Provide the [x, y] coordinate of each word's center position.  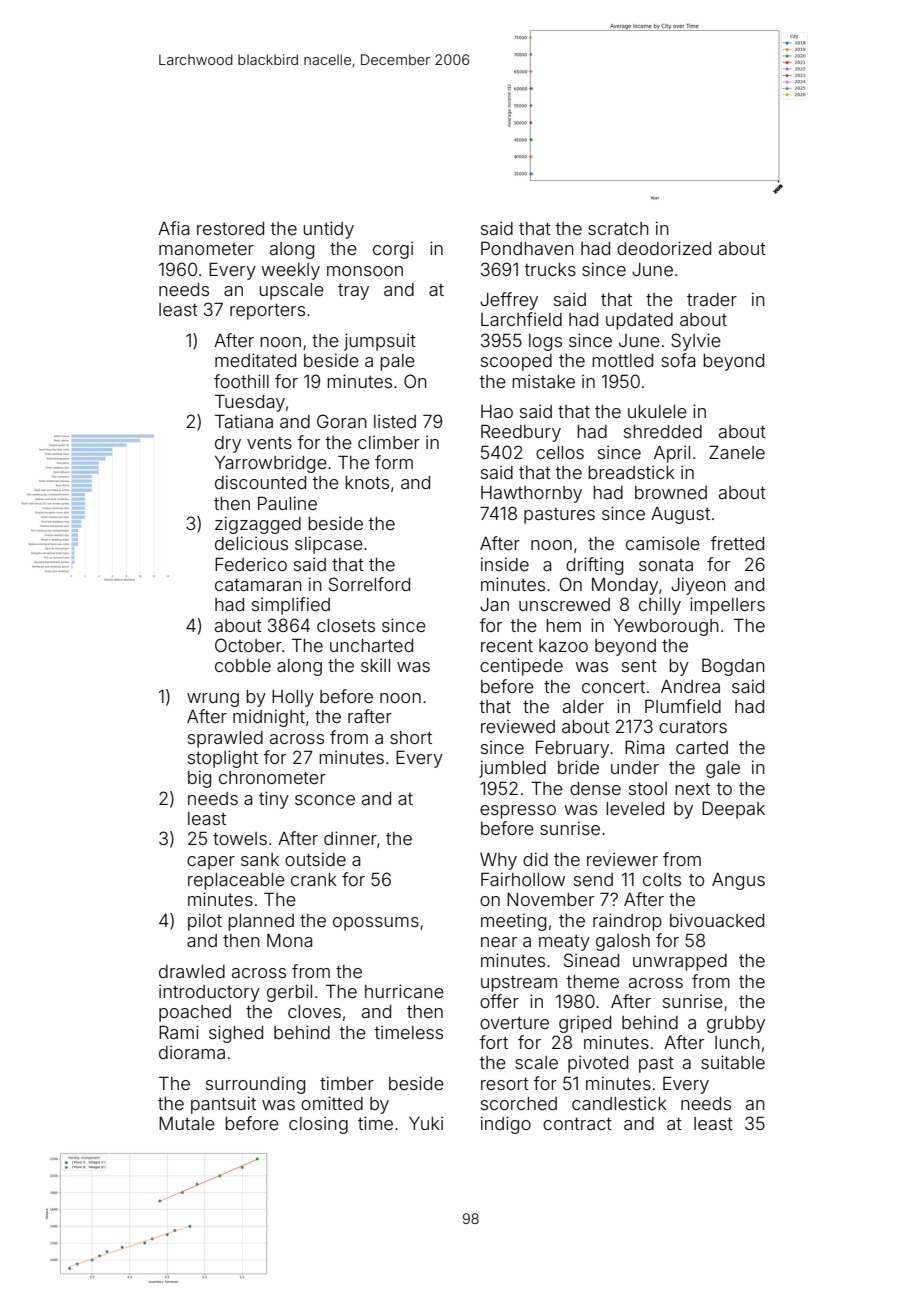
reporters [267, 311]
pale [397, 362]
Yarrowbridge [271, 464]
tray [353, 292]
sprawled [225, 739]
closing [318, 1125]
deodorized [664, 248]
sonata [666, 565]
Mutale [187, 1123]
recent [507, 646]
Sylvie [696, 342]
